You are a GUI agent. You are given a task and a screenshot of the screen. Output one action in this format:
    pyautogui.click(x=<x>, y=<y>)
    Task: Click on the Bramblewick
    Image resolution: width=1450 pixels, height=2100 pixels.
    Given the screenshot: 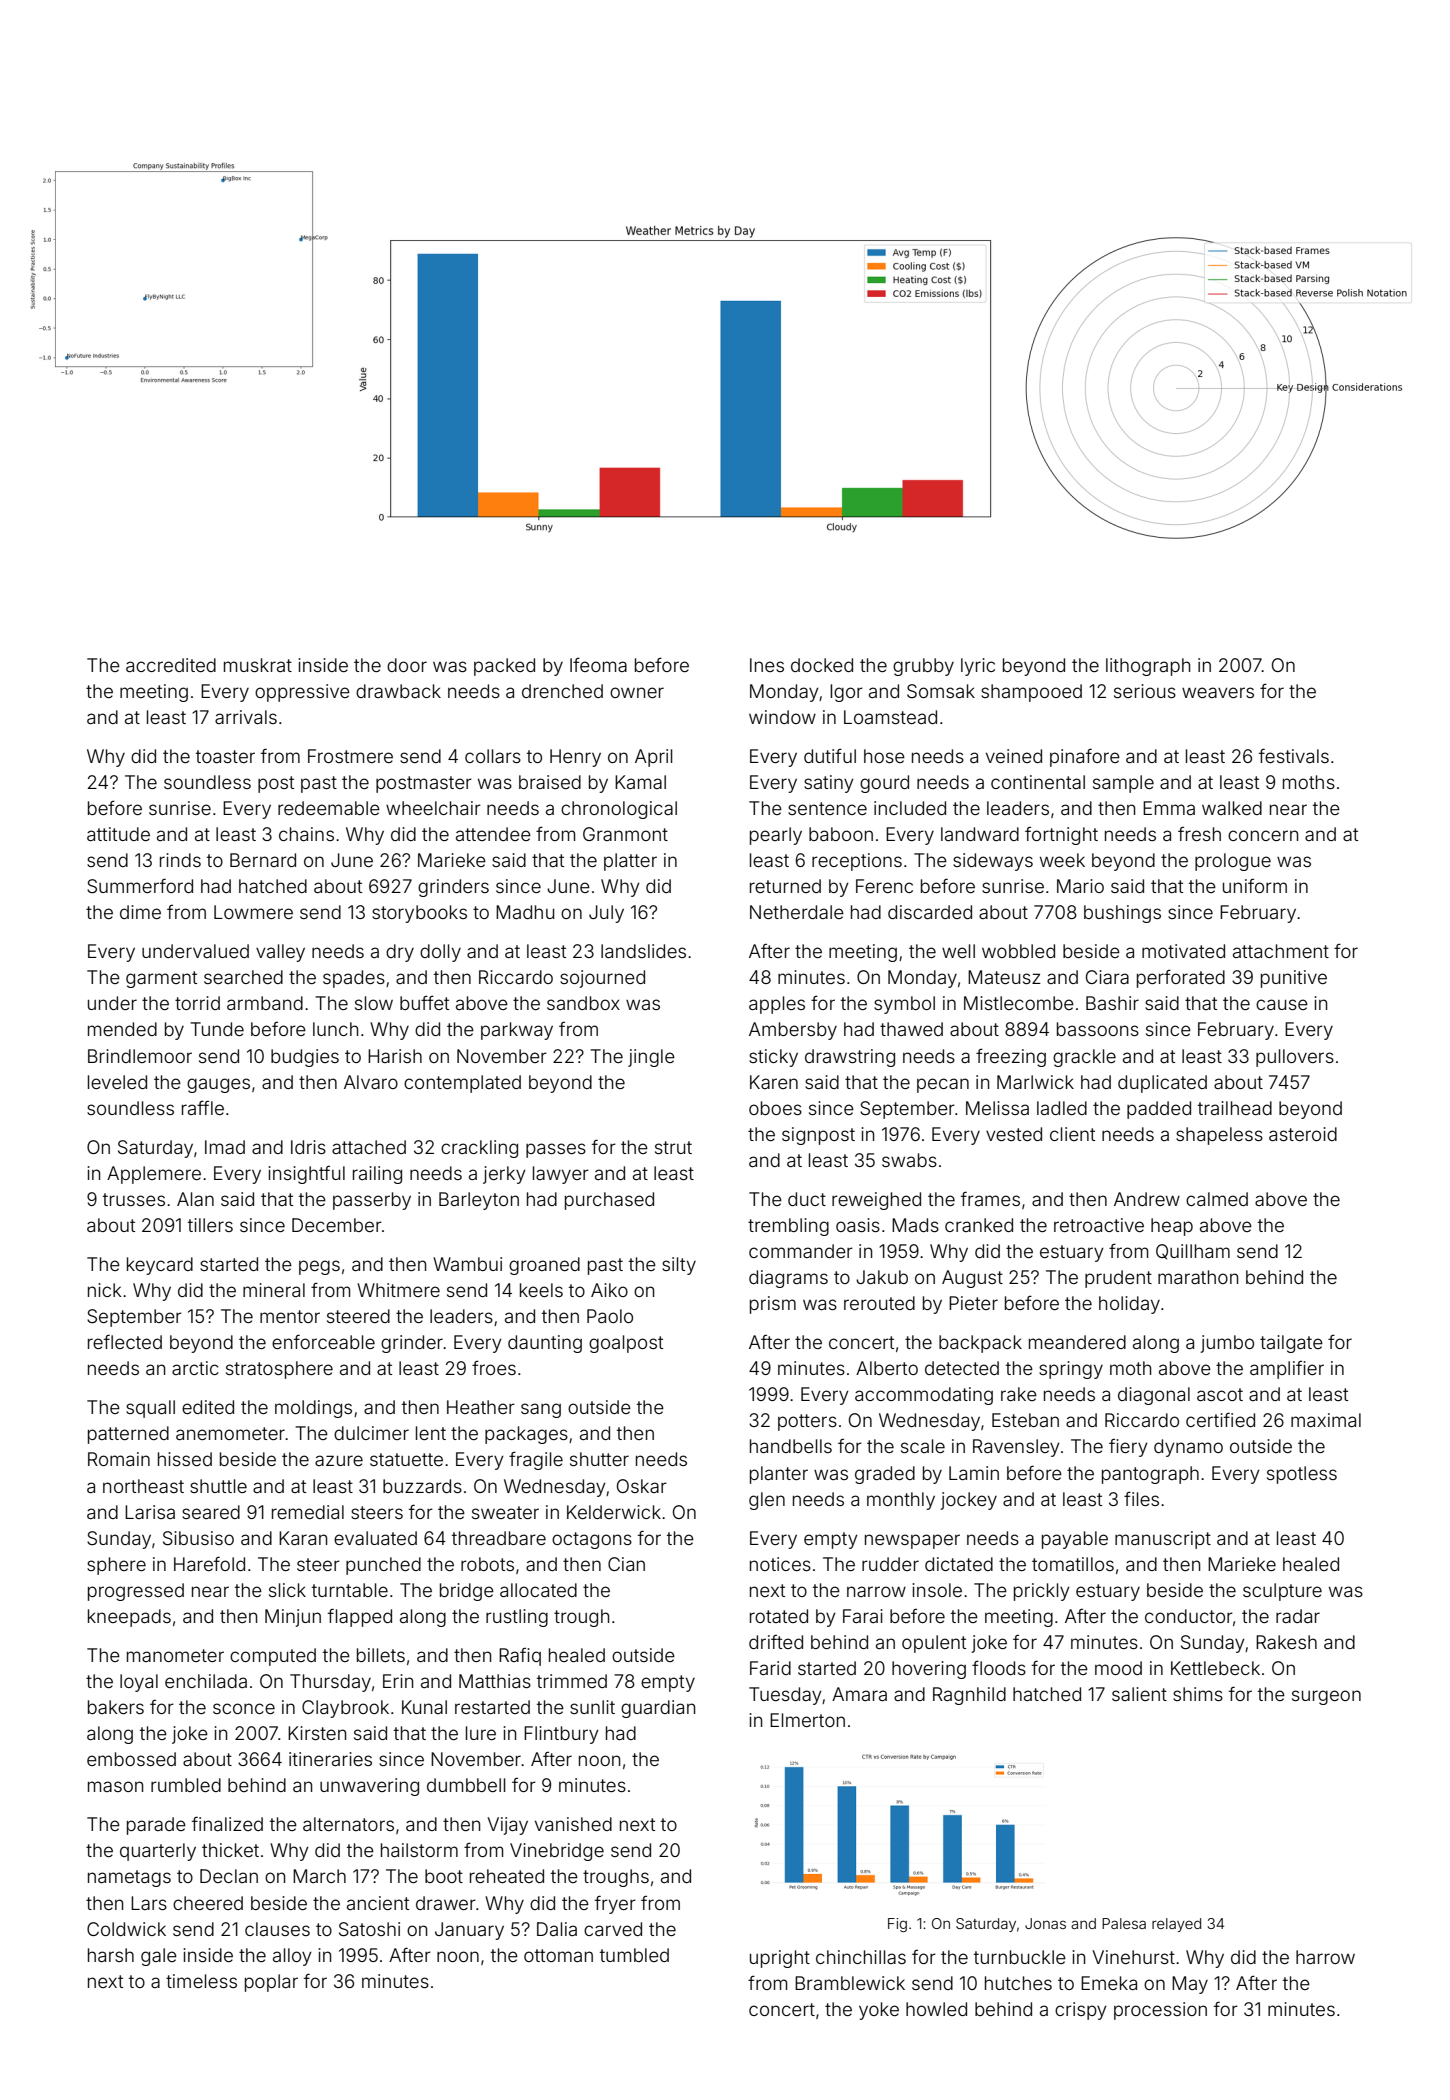 What is the action you would take?
    pyautogui.click(x=850, y=1983)
